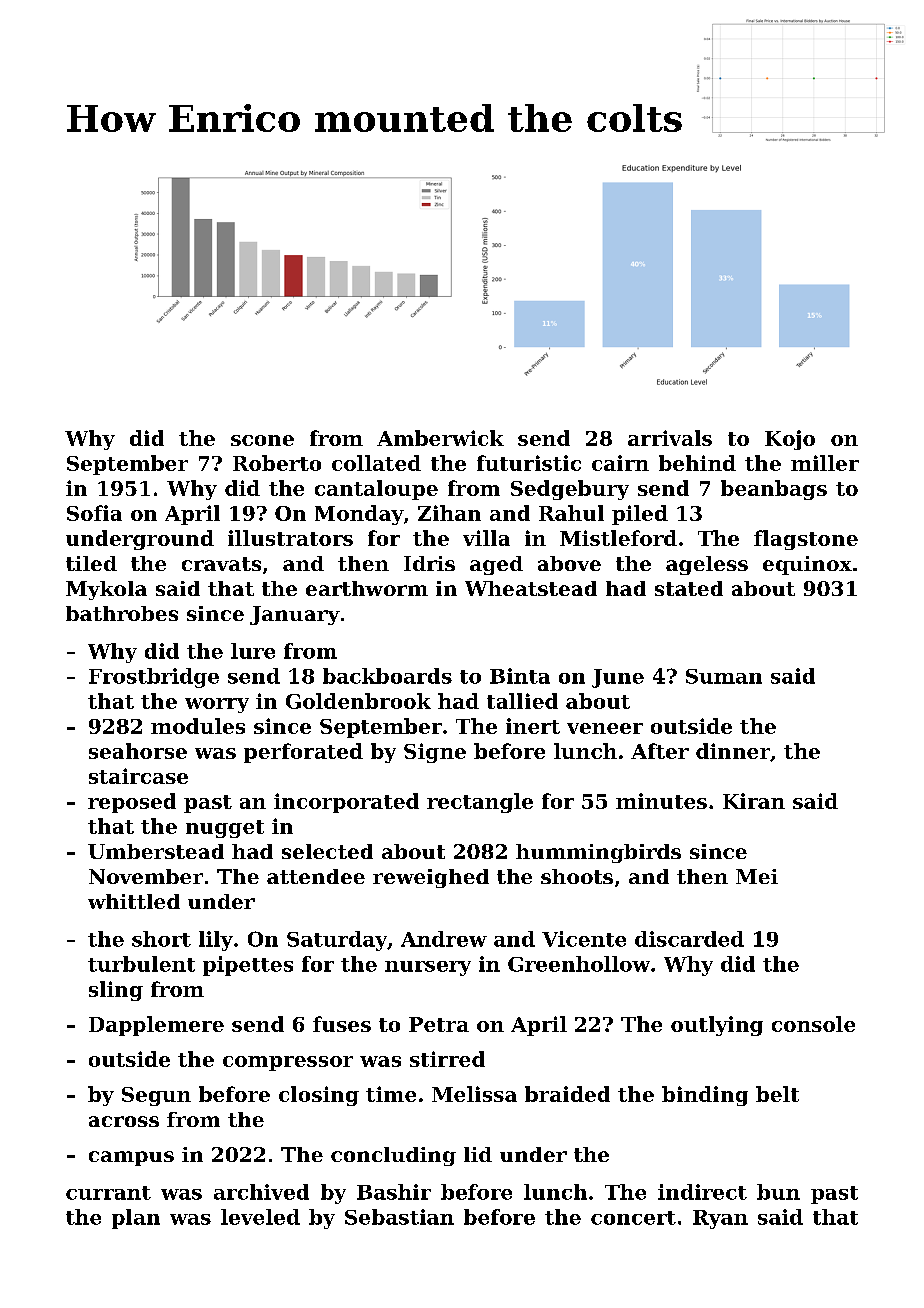  Describe the element at coordinates (429, 563) in the image. I see `Idris` at that location.
